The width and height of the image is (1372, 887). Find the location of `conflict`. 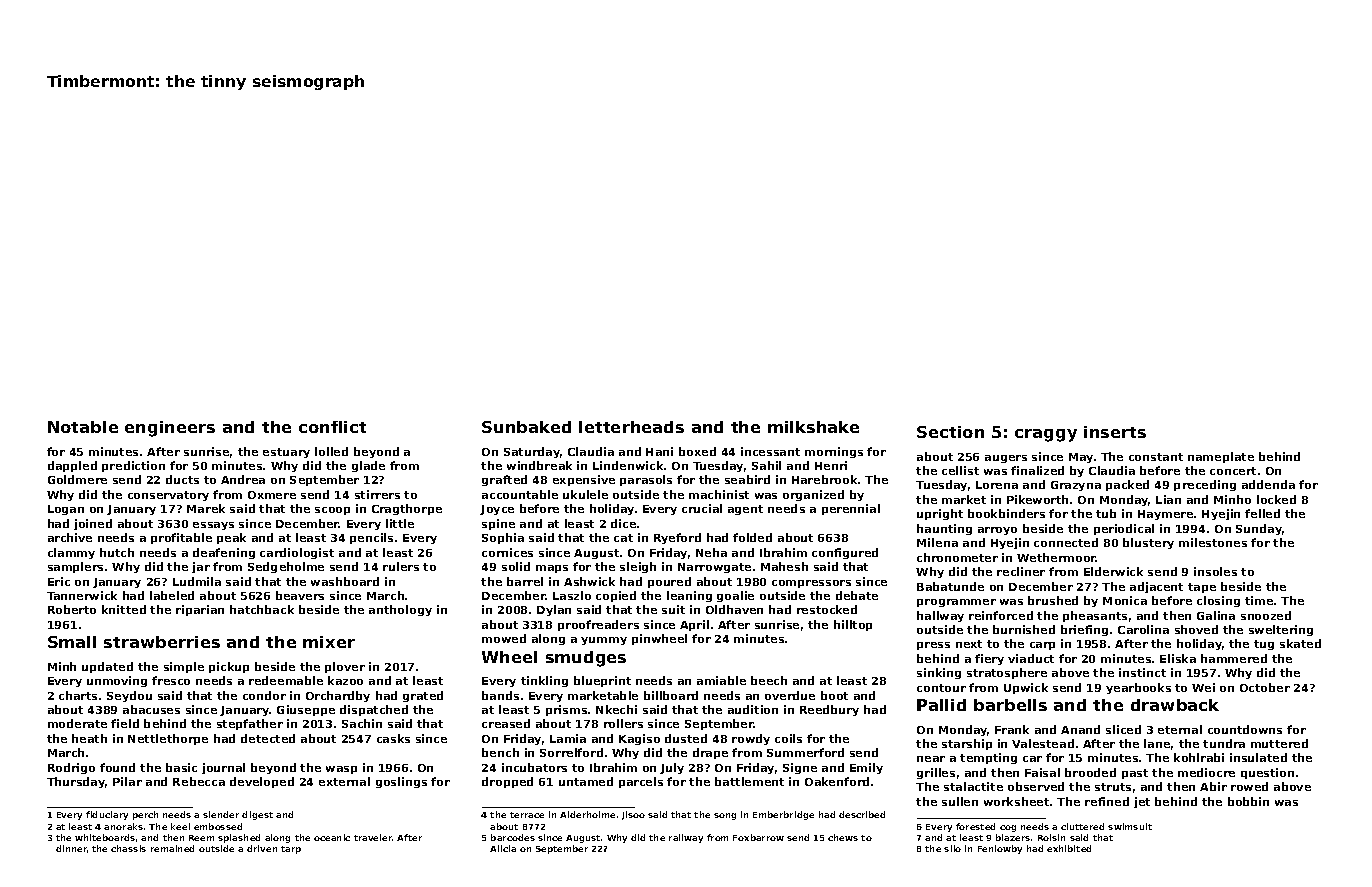

conflict is located at coordinates (332, 427).
